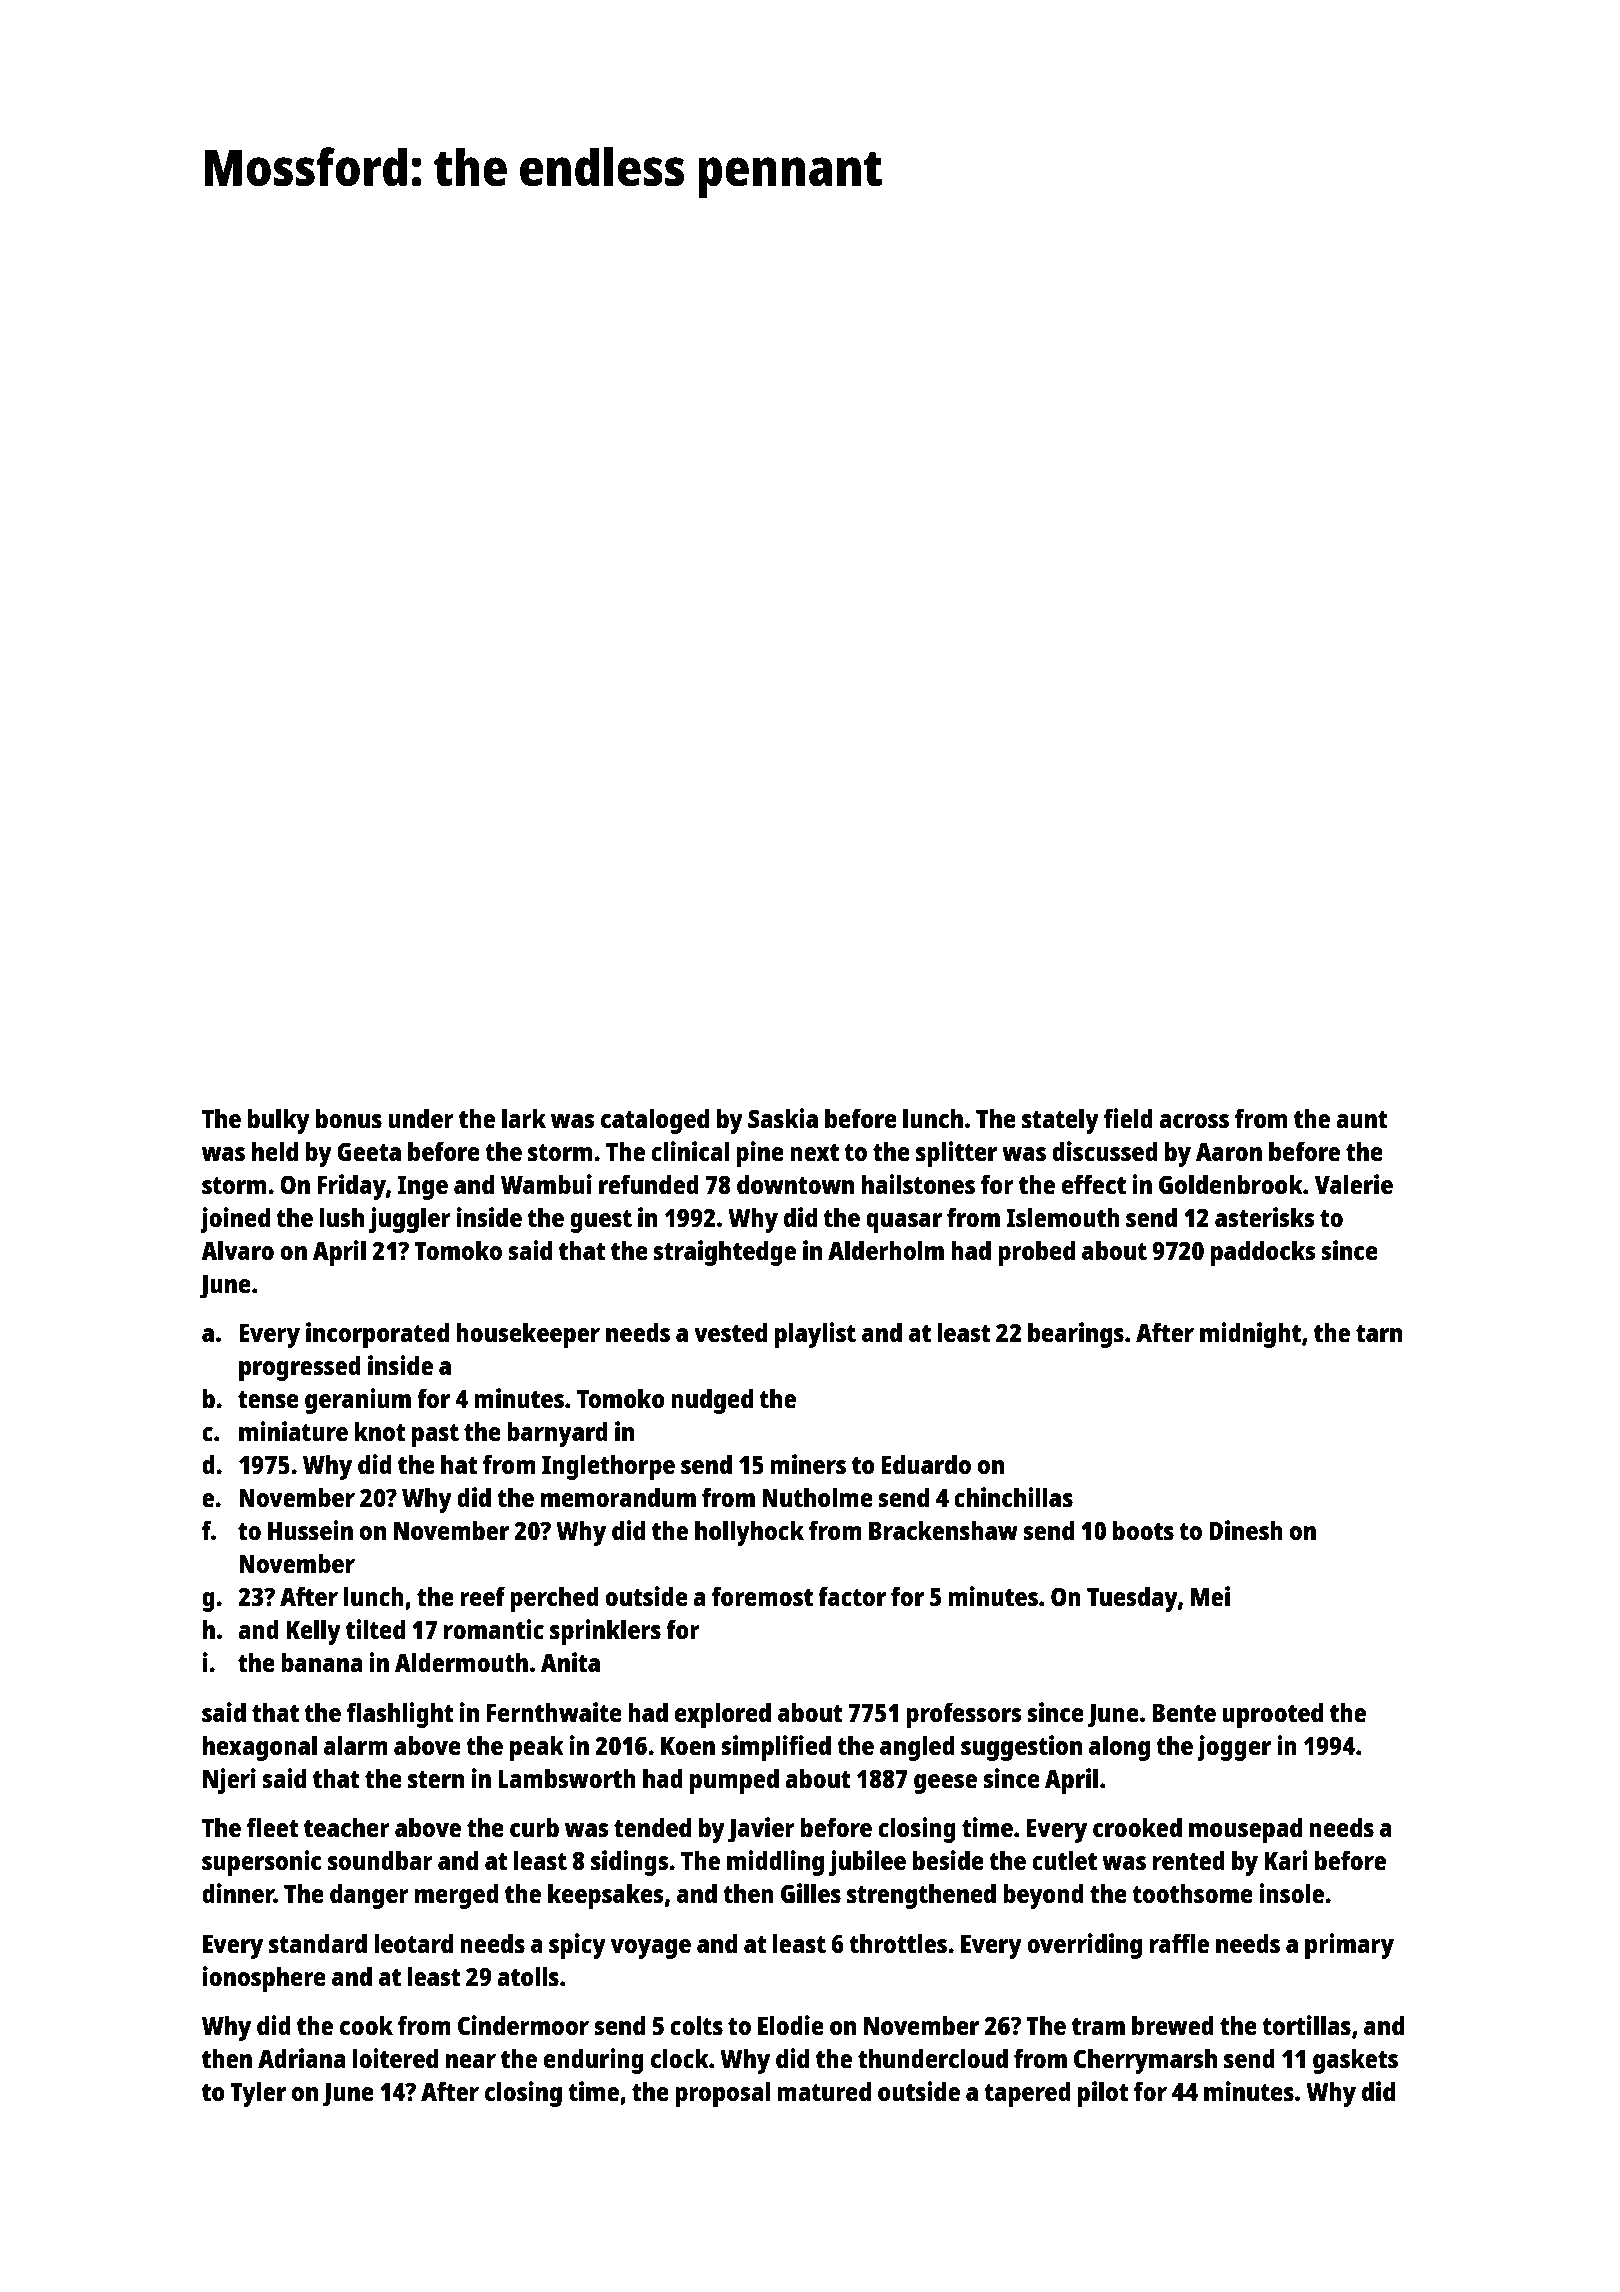 The height and width of the screenshot is (2292, 1620). Describe the element at coordinates (945, 1784) in the screenshot. I see `geese` at that location.
